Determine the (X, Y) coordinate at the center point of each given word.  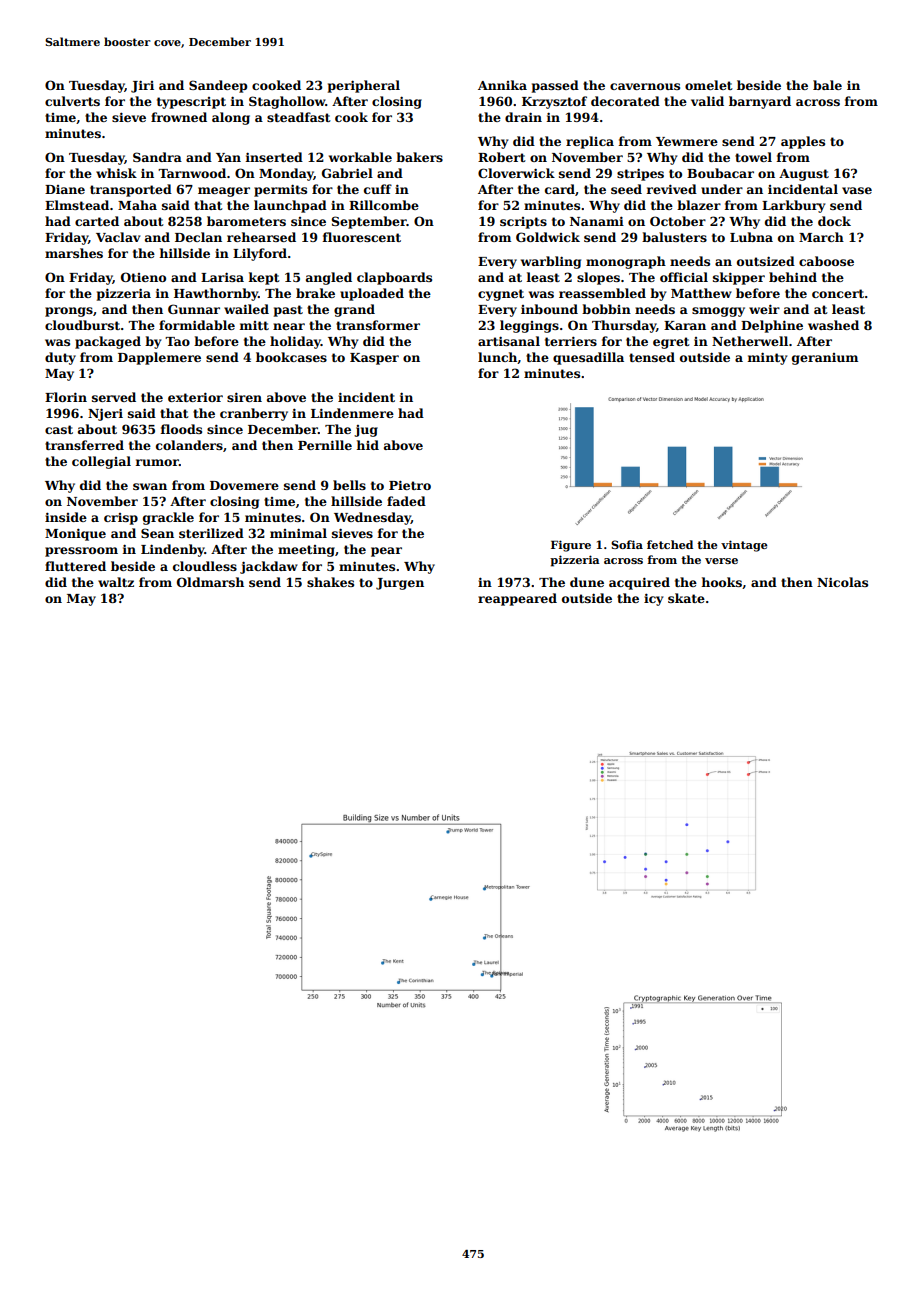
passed (555, 86)
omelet (709, 85)
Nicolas (842, 582)
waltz (116, 582)
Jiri (142, 86)
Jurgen (400, 584)
